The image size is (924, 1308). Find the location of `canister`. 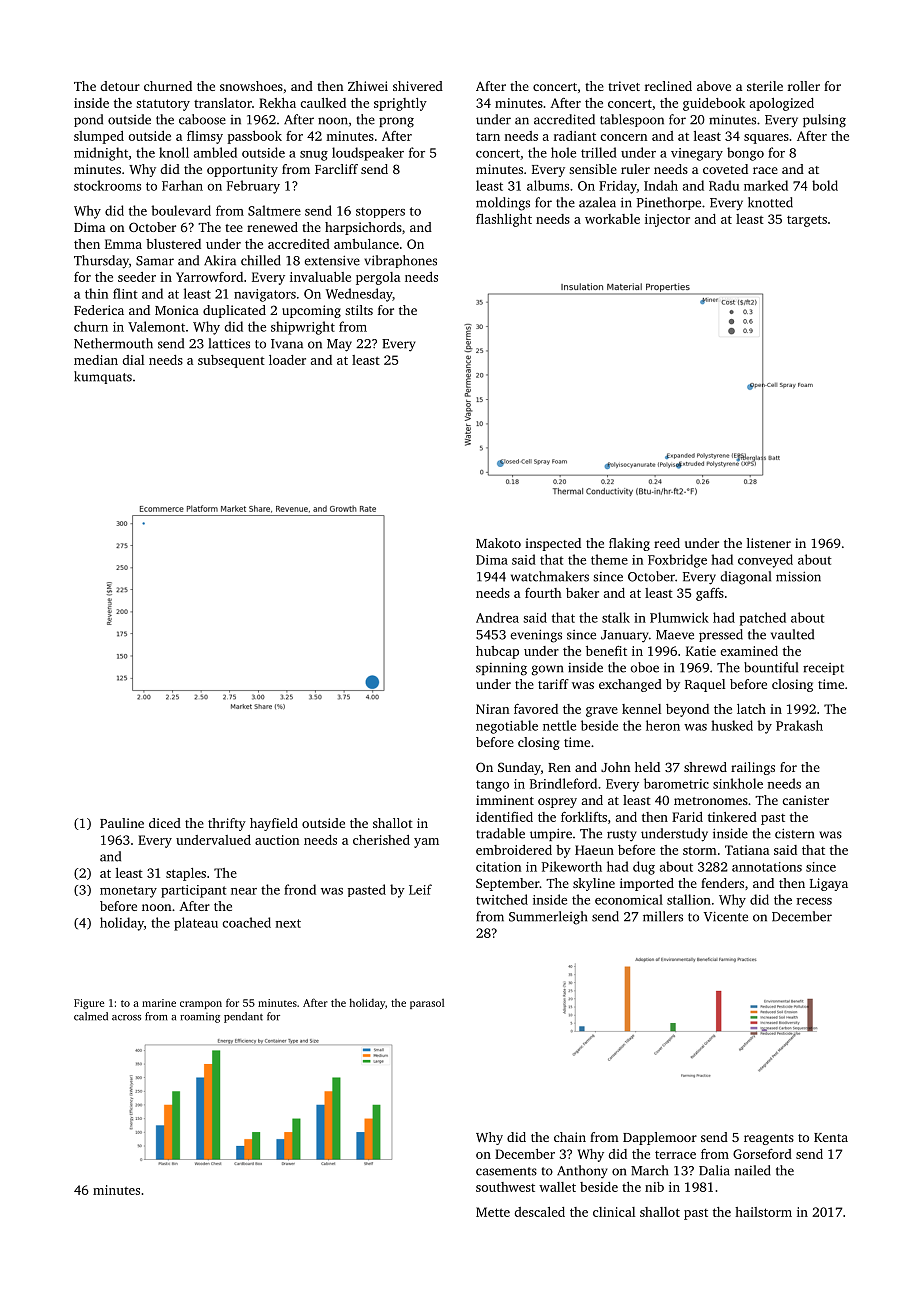

canister is located at coordinates (806, 800).
